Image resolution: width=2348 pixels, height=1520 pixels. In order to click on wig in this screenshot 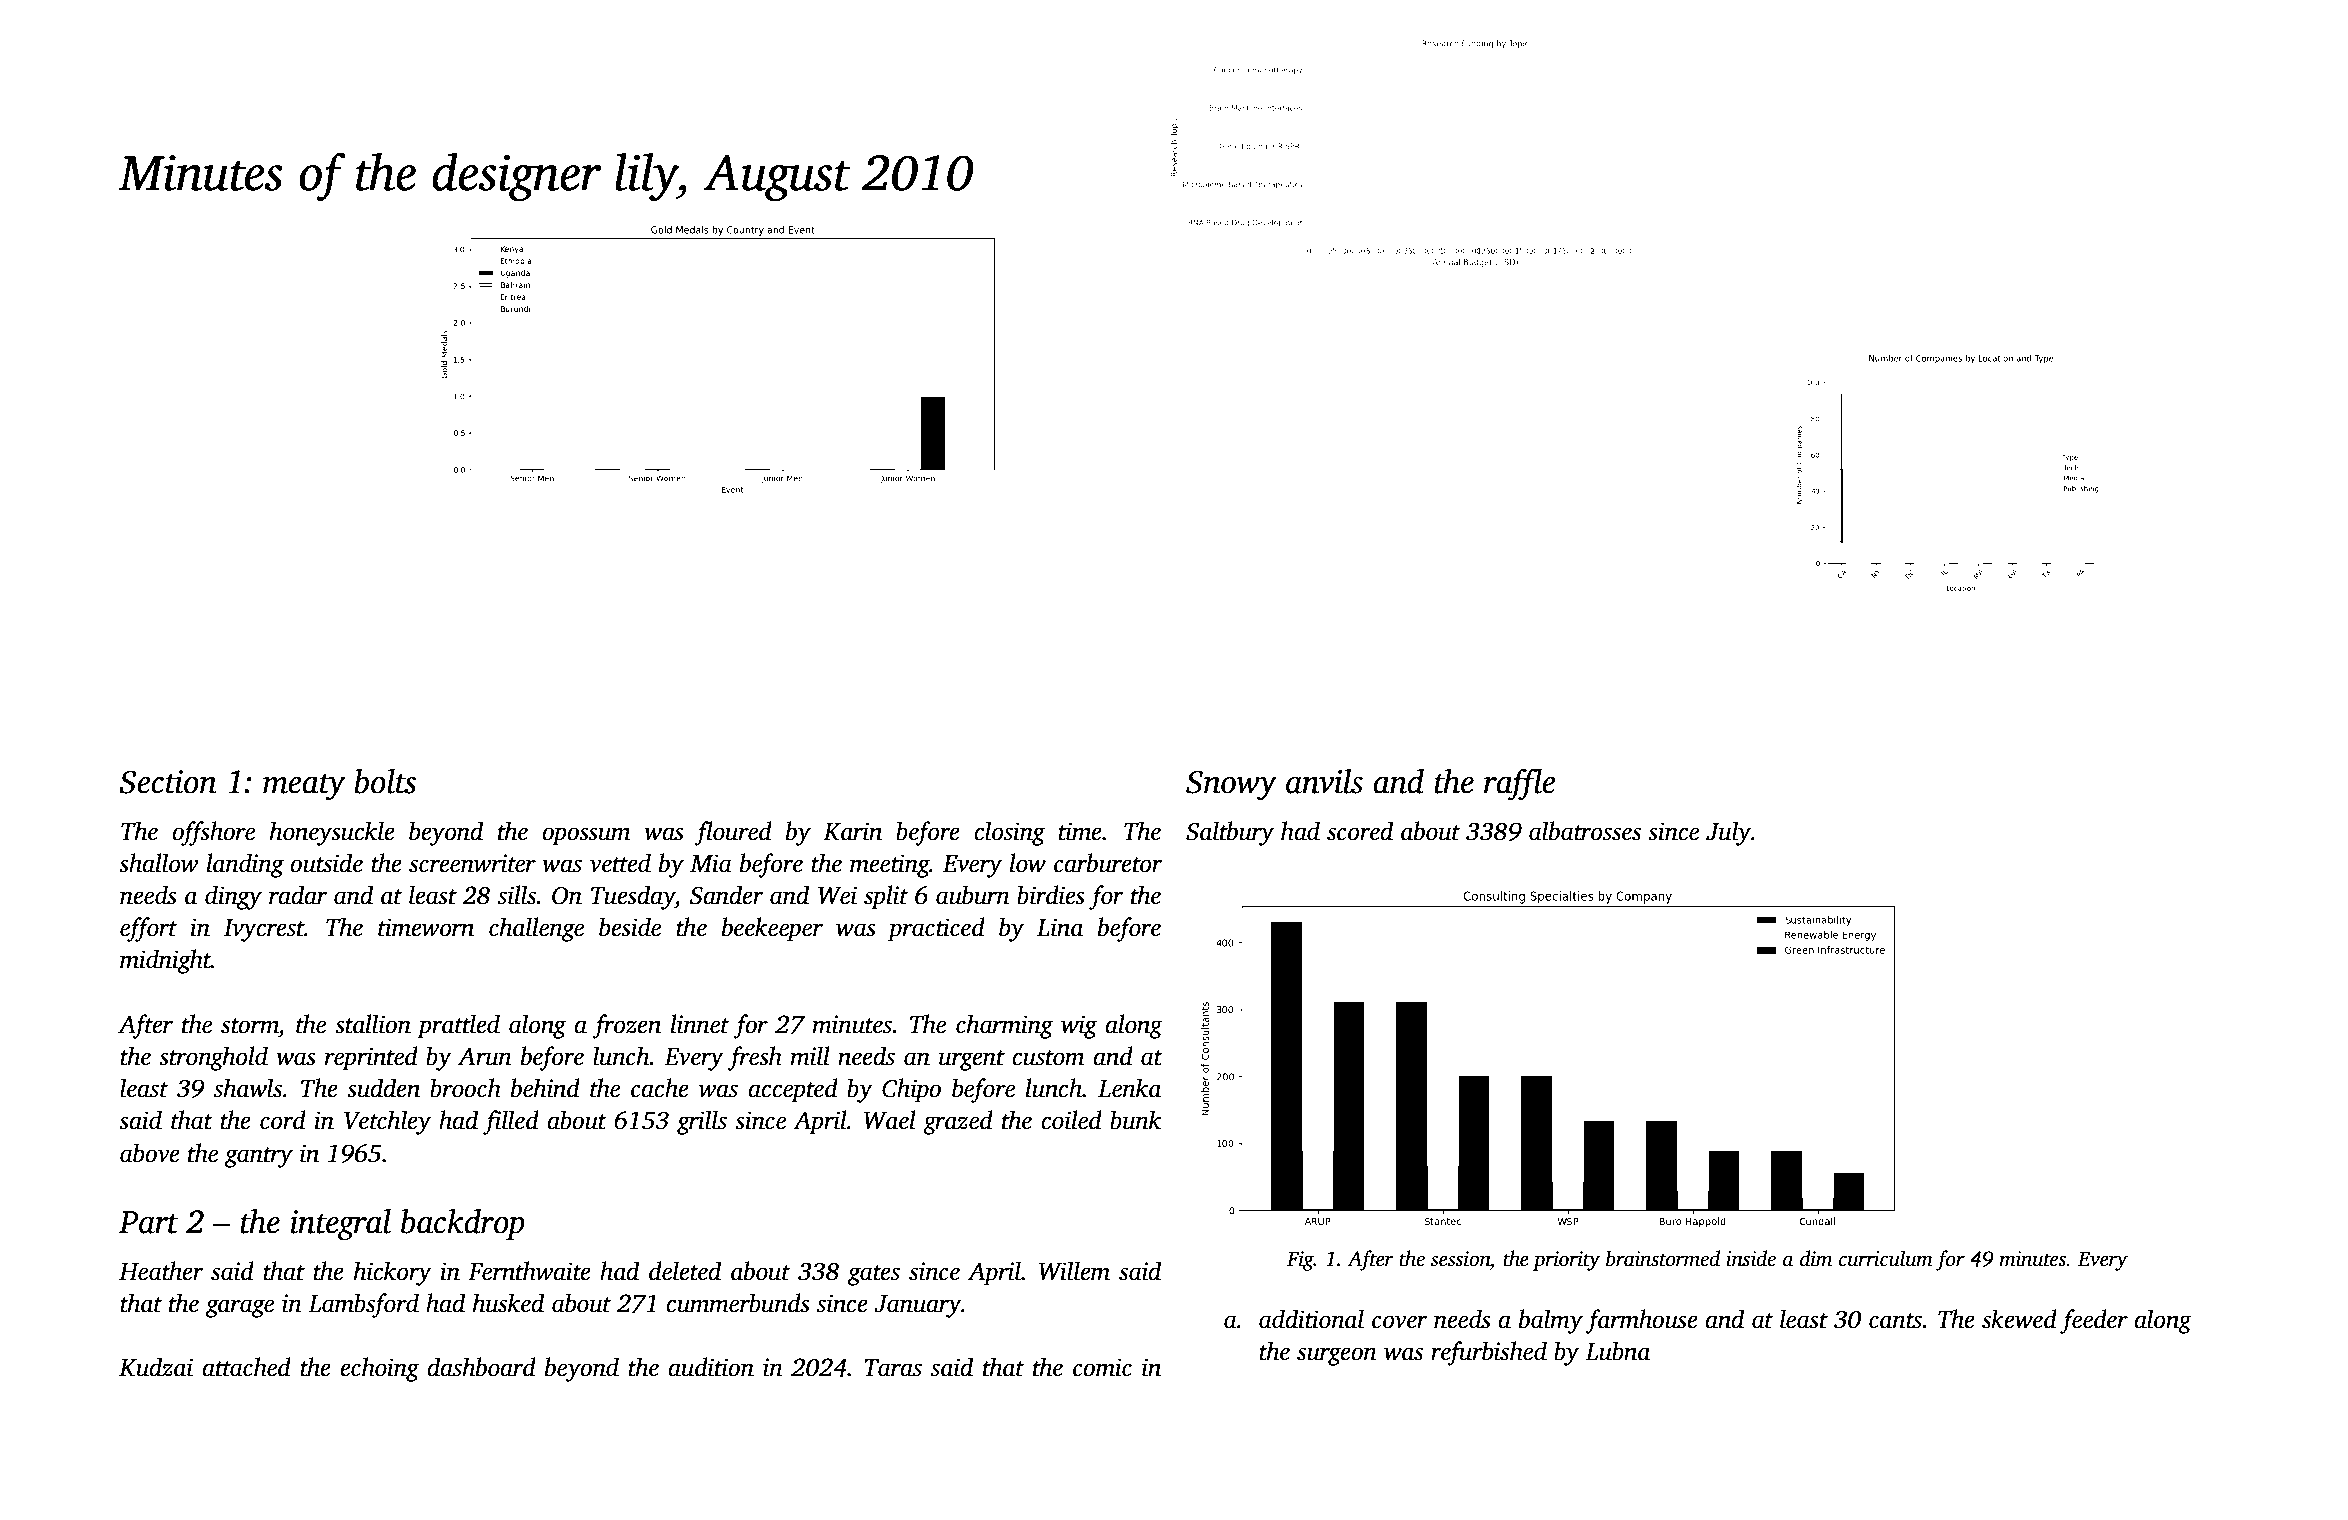, I will do `click(1079, 1027)`.
